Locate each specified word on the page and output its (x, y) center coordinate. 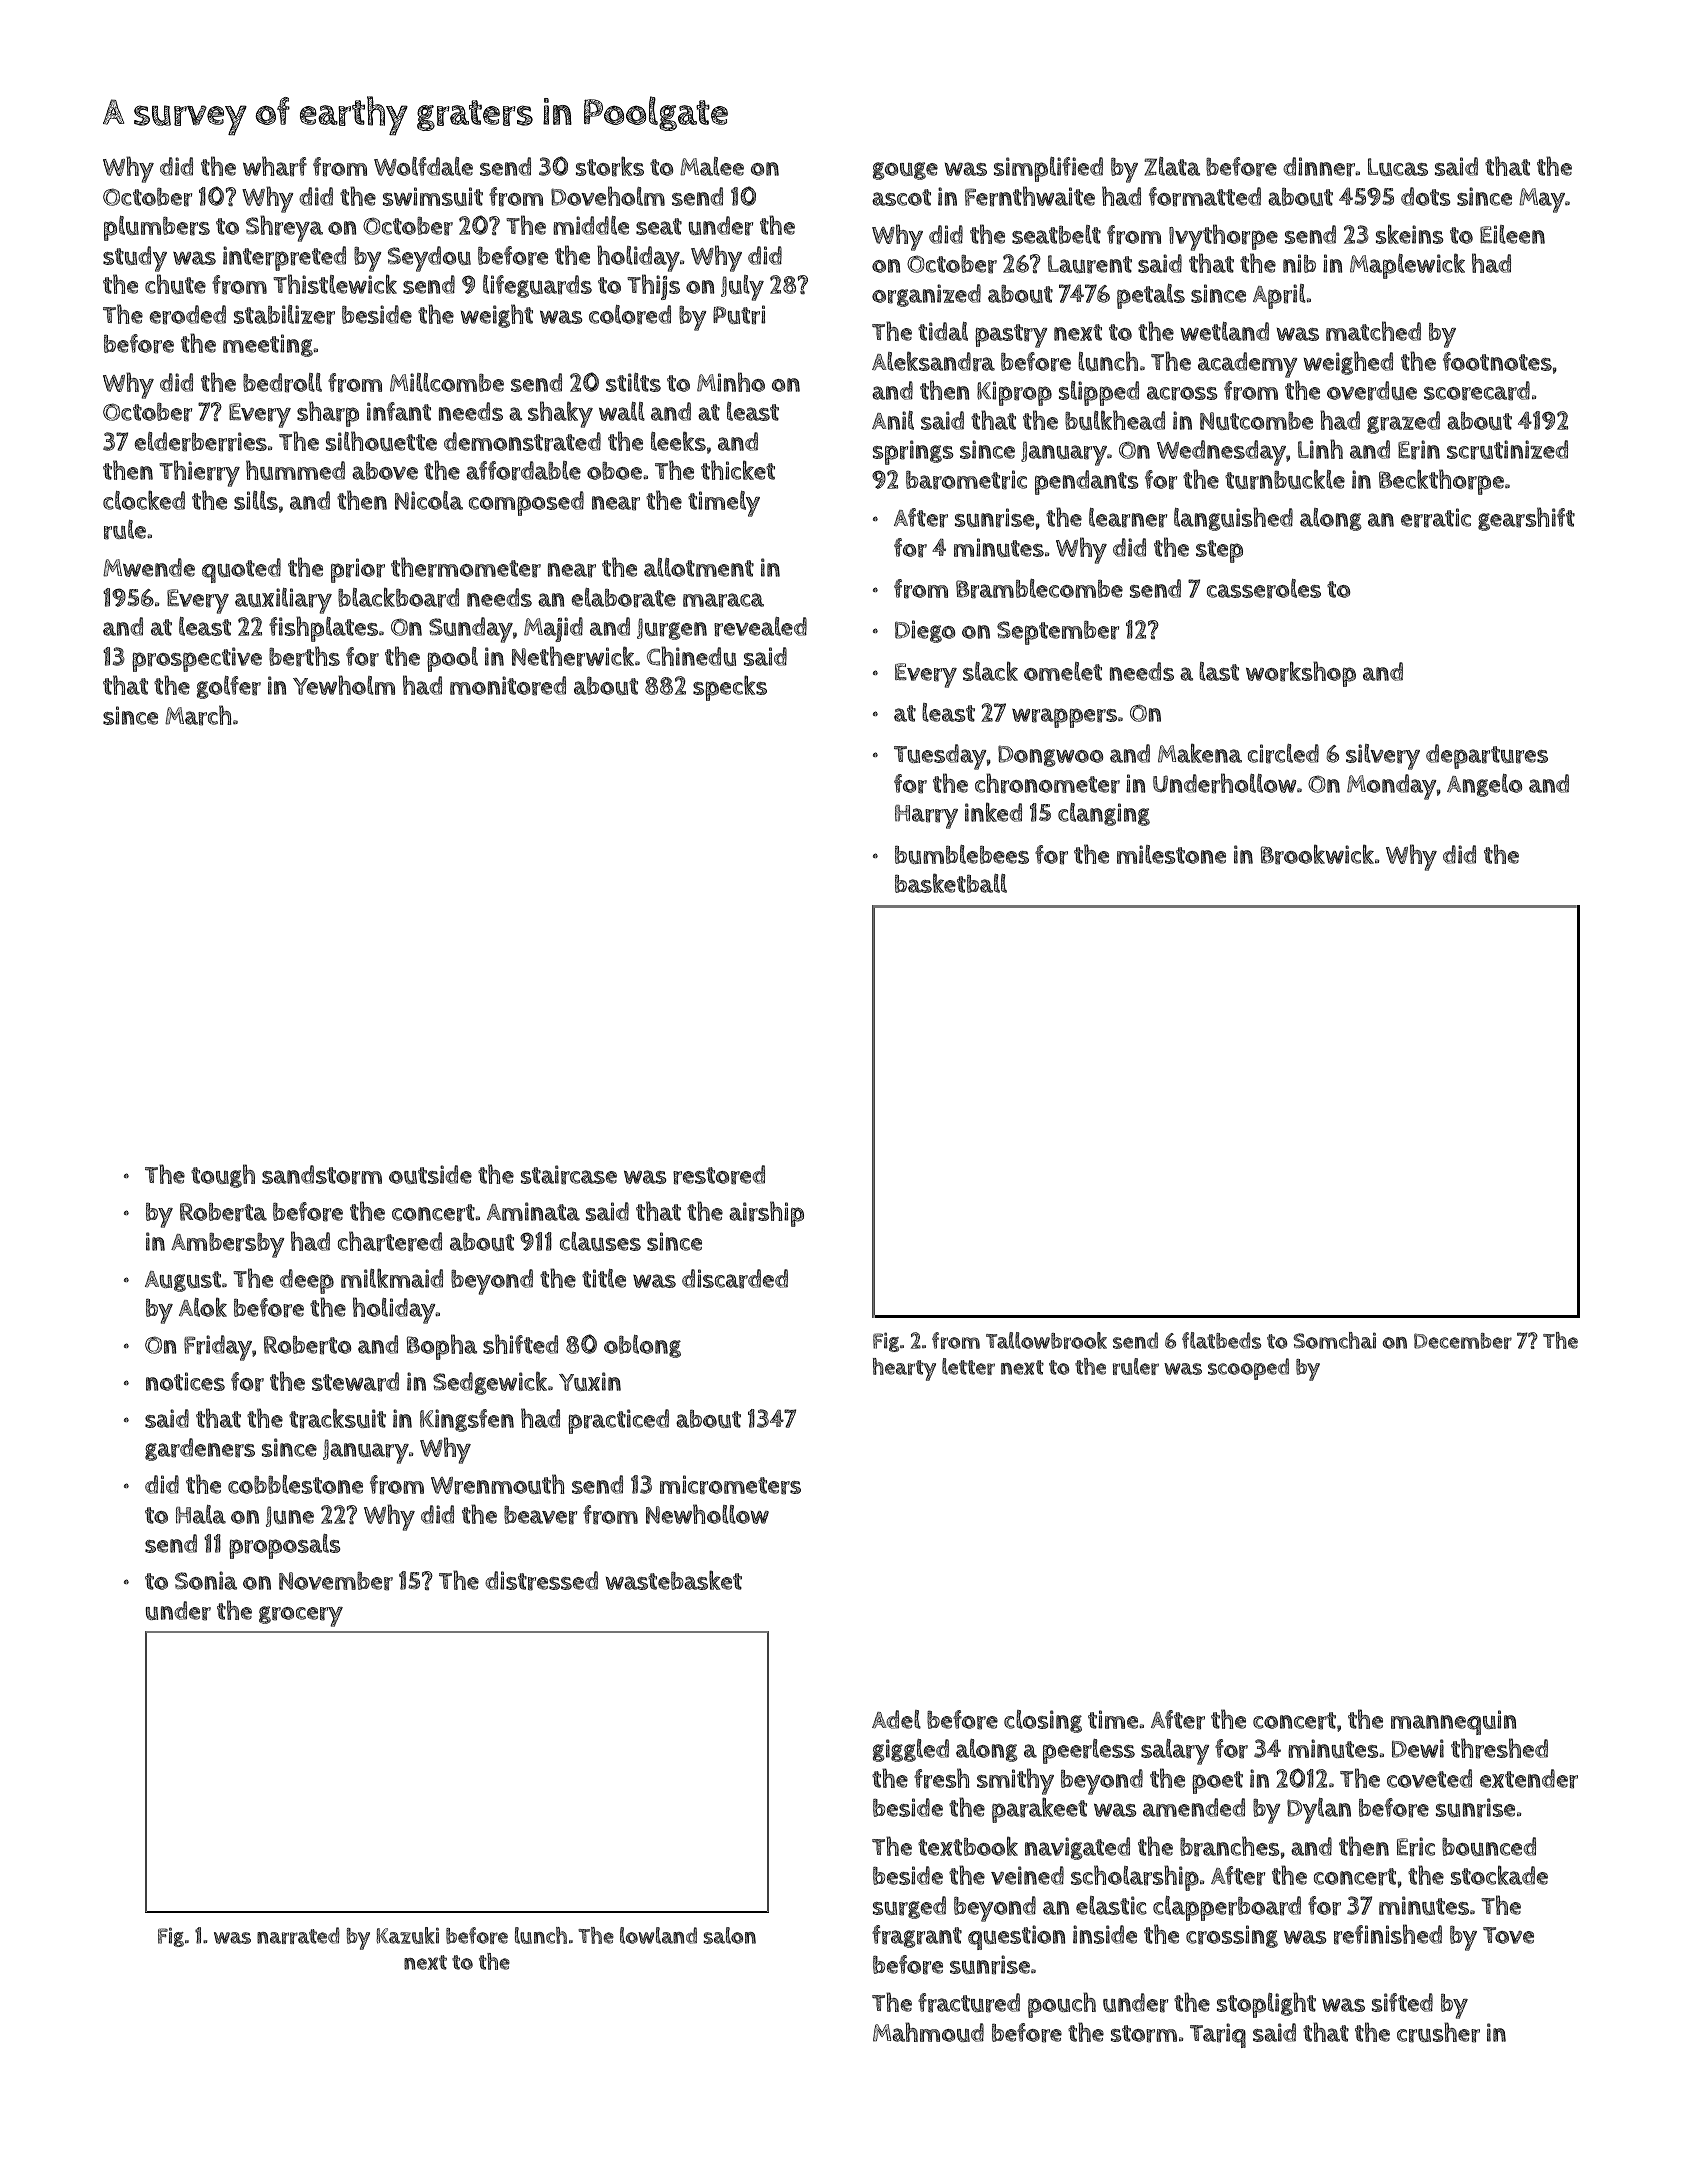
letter (968, 1366)
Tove (1508, 1935)
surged (909, 1907)
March (198, 715)
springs (913, 452)
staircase (569, 1175)
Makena (1200, 753)
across (1182, 393)
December (1463, 1341)
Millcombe (447, 382)
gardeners (200, 1449)
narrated (298, 1935)
